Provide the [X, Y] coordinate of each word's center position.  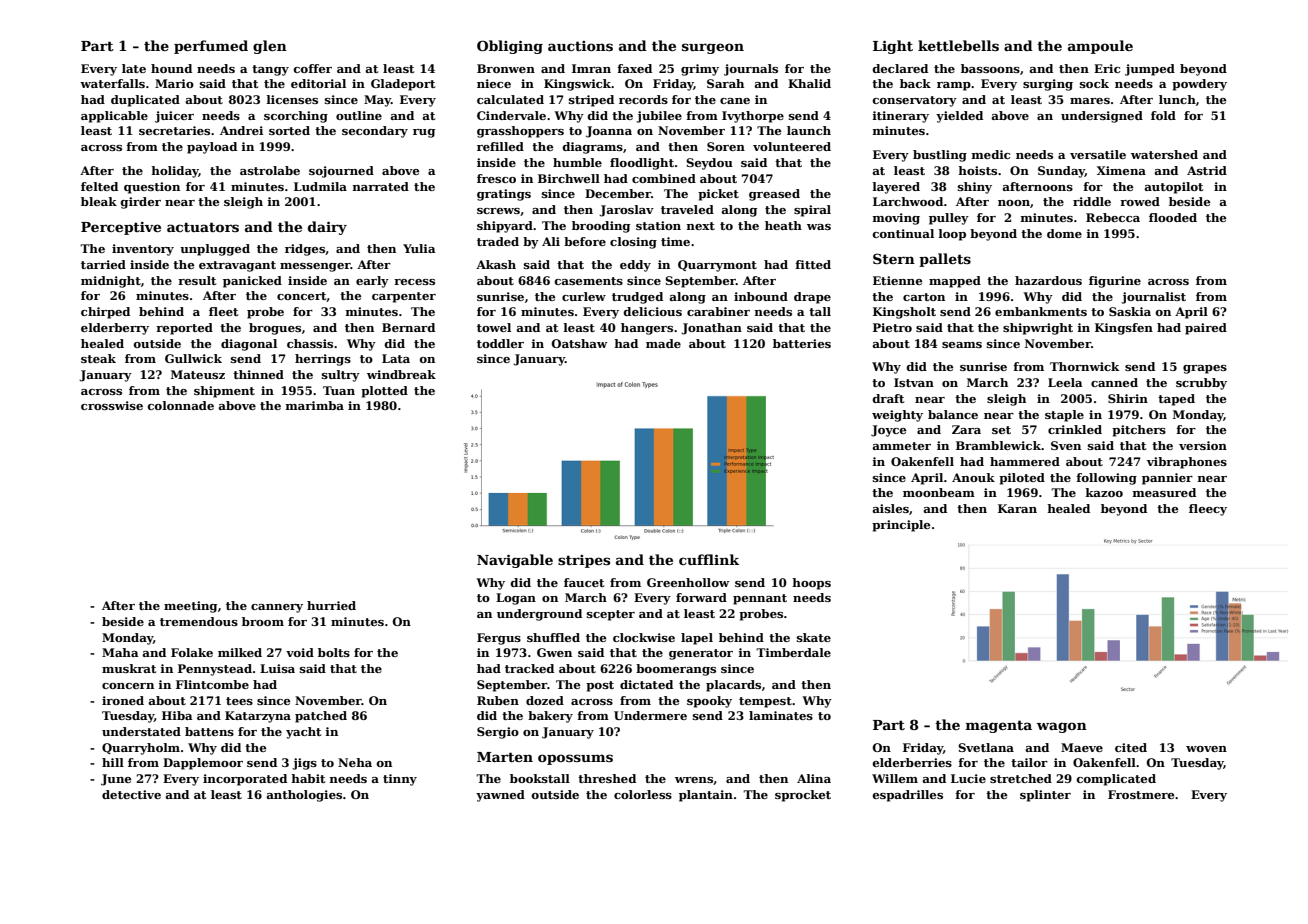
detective [131, 794]
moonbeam [939, 492]
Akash [496, 264]
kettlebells [958, 45]
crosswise [112, 405]
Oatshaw [579, 343]
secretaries [174, 130]
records [643, 99]
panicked [252, 282]
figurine [1115, 282]
